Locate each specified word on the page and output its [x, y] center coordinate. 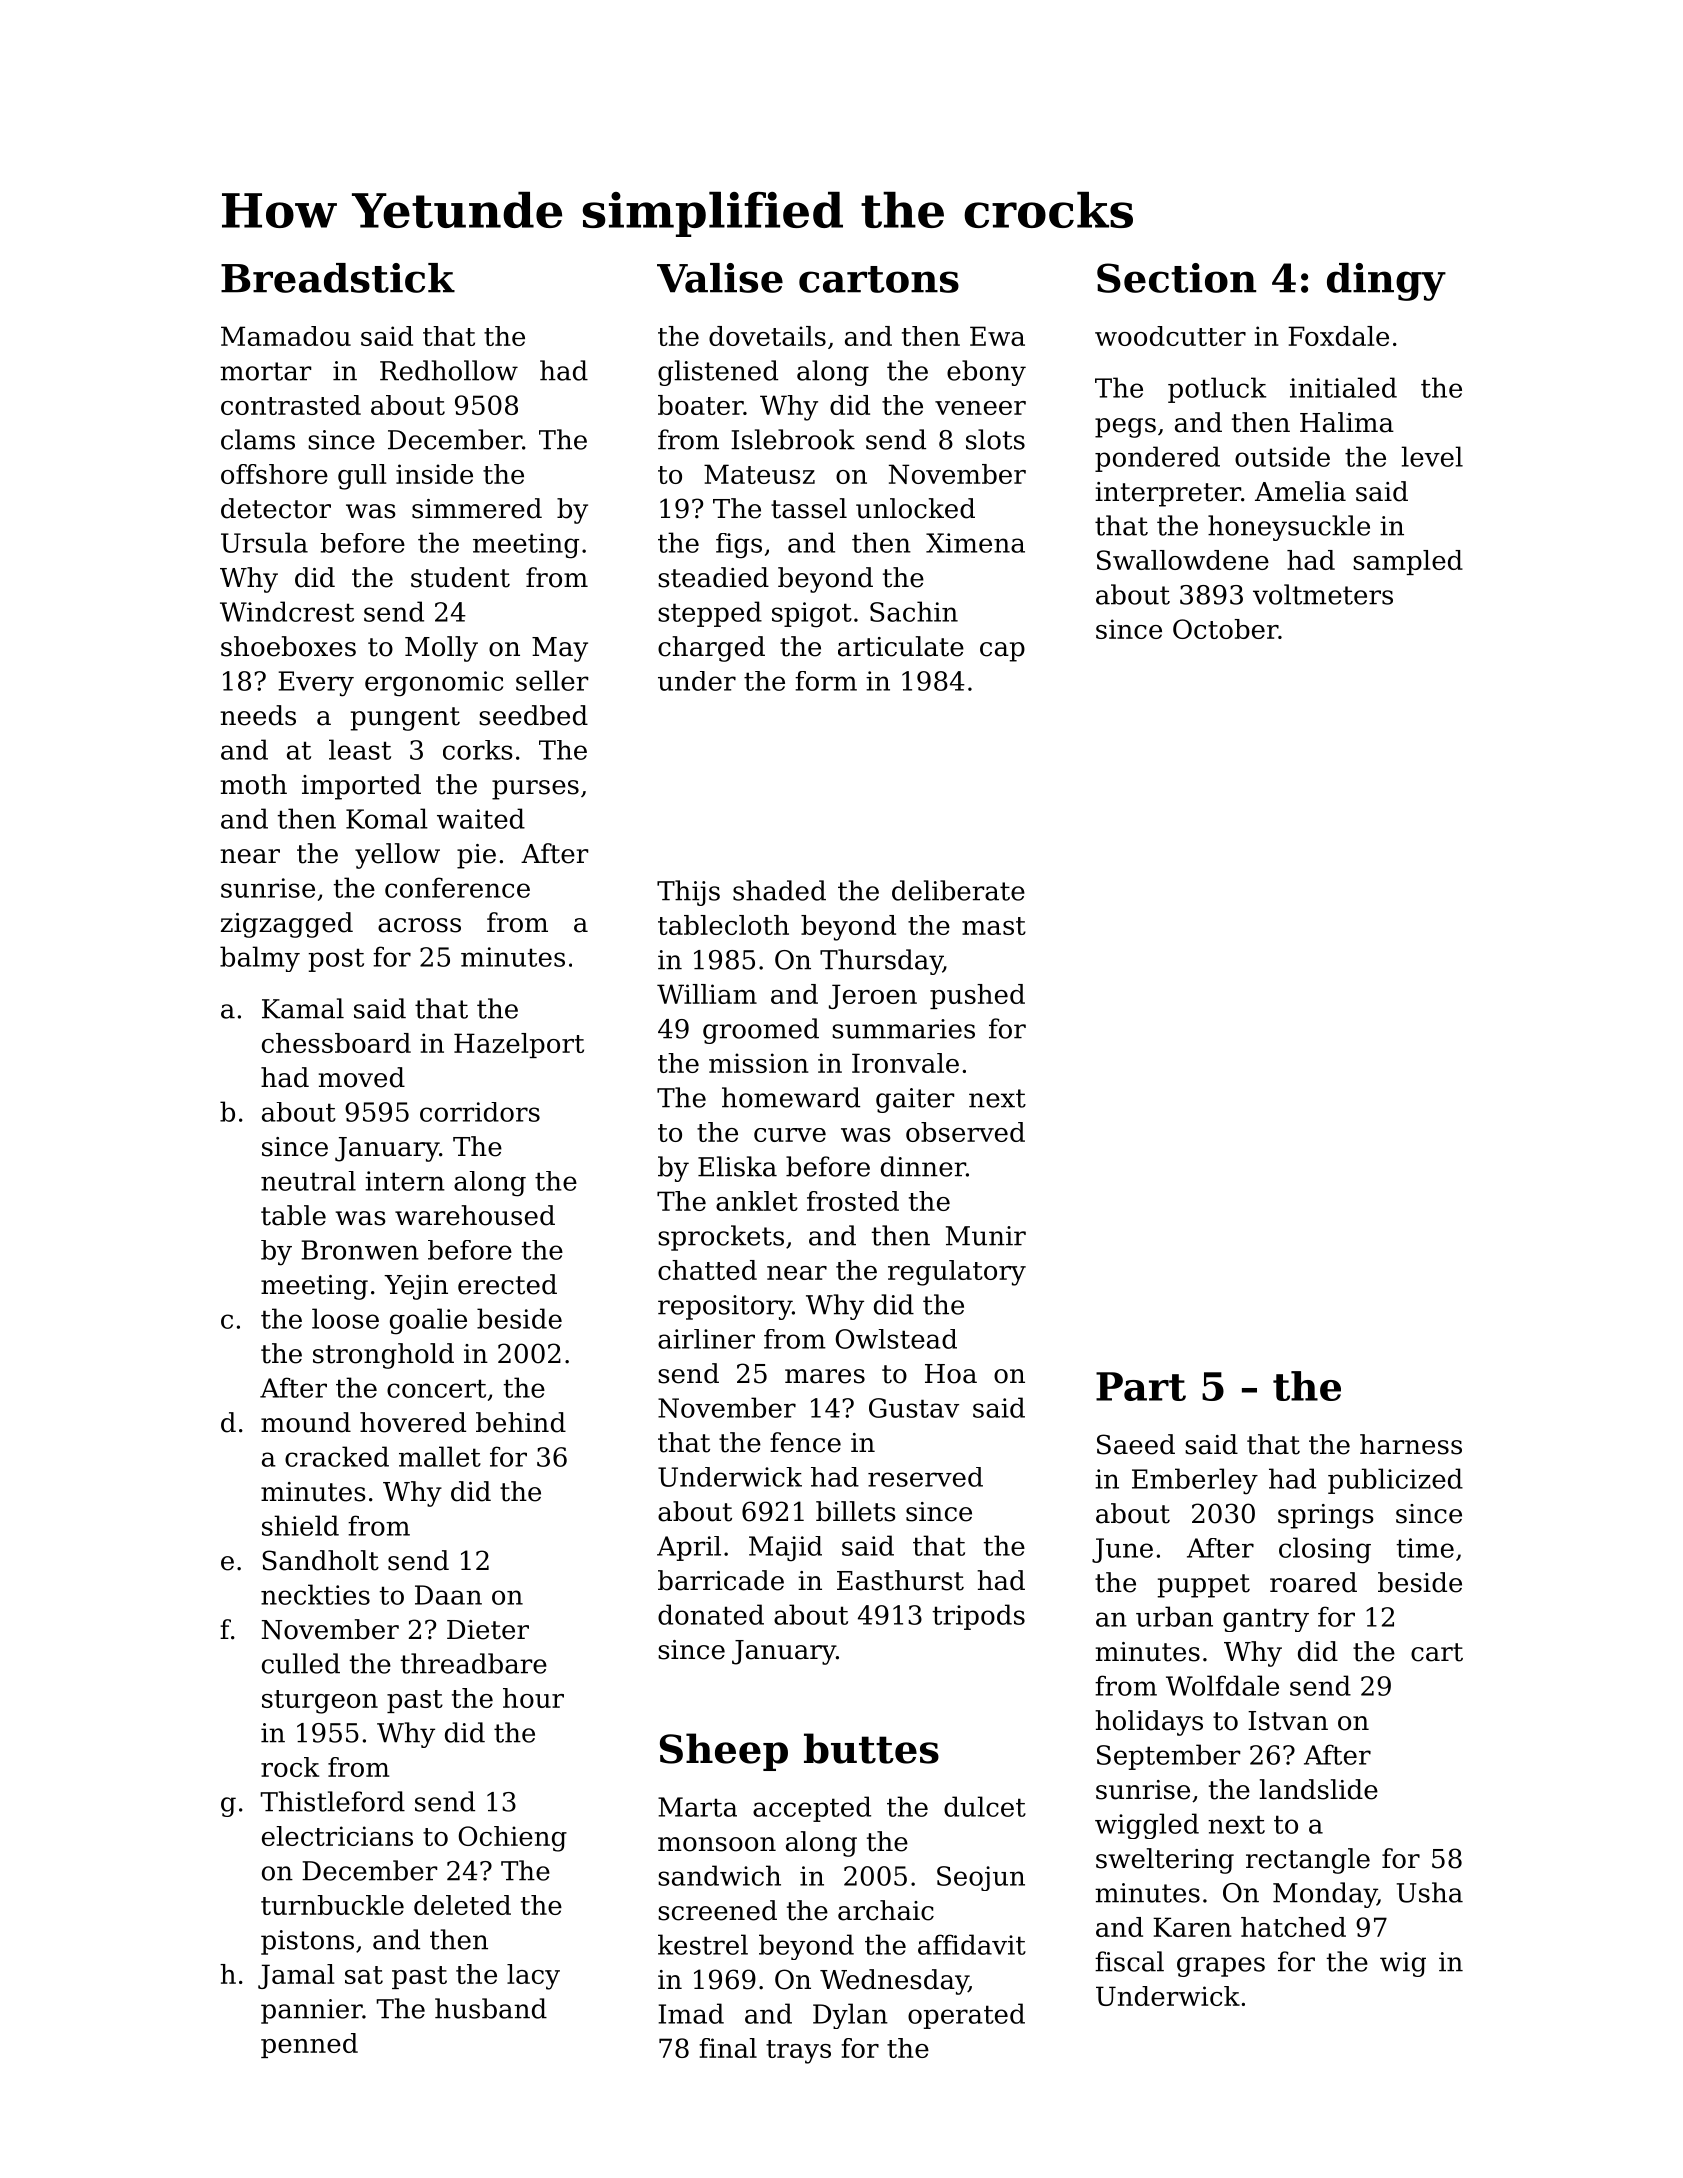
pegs [1125, 428]
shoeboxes [288, 646]
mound [306, 1422]
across [419, 925]
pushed [977, 996]
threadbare [473, 1663]
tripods [978, 1617]
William [707, 994]
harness [1411, 1444]
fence [805, 1442]
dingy [1386, 282]
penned [309, 2045]
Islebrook [793, 439]
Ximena [975, 543]
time [1425, 1548]
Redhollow [449, 370]
